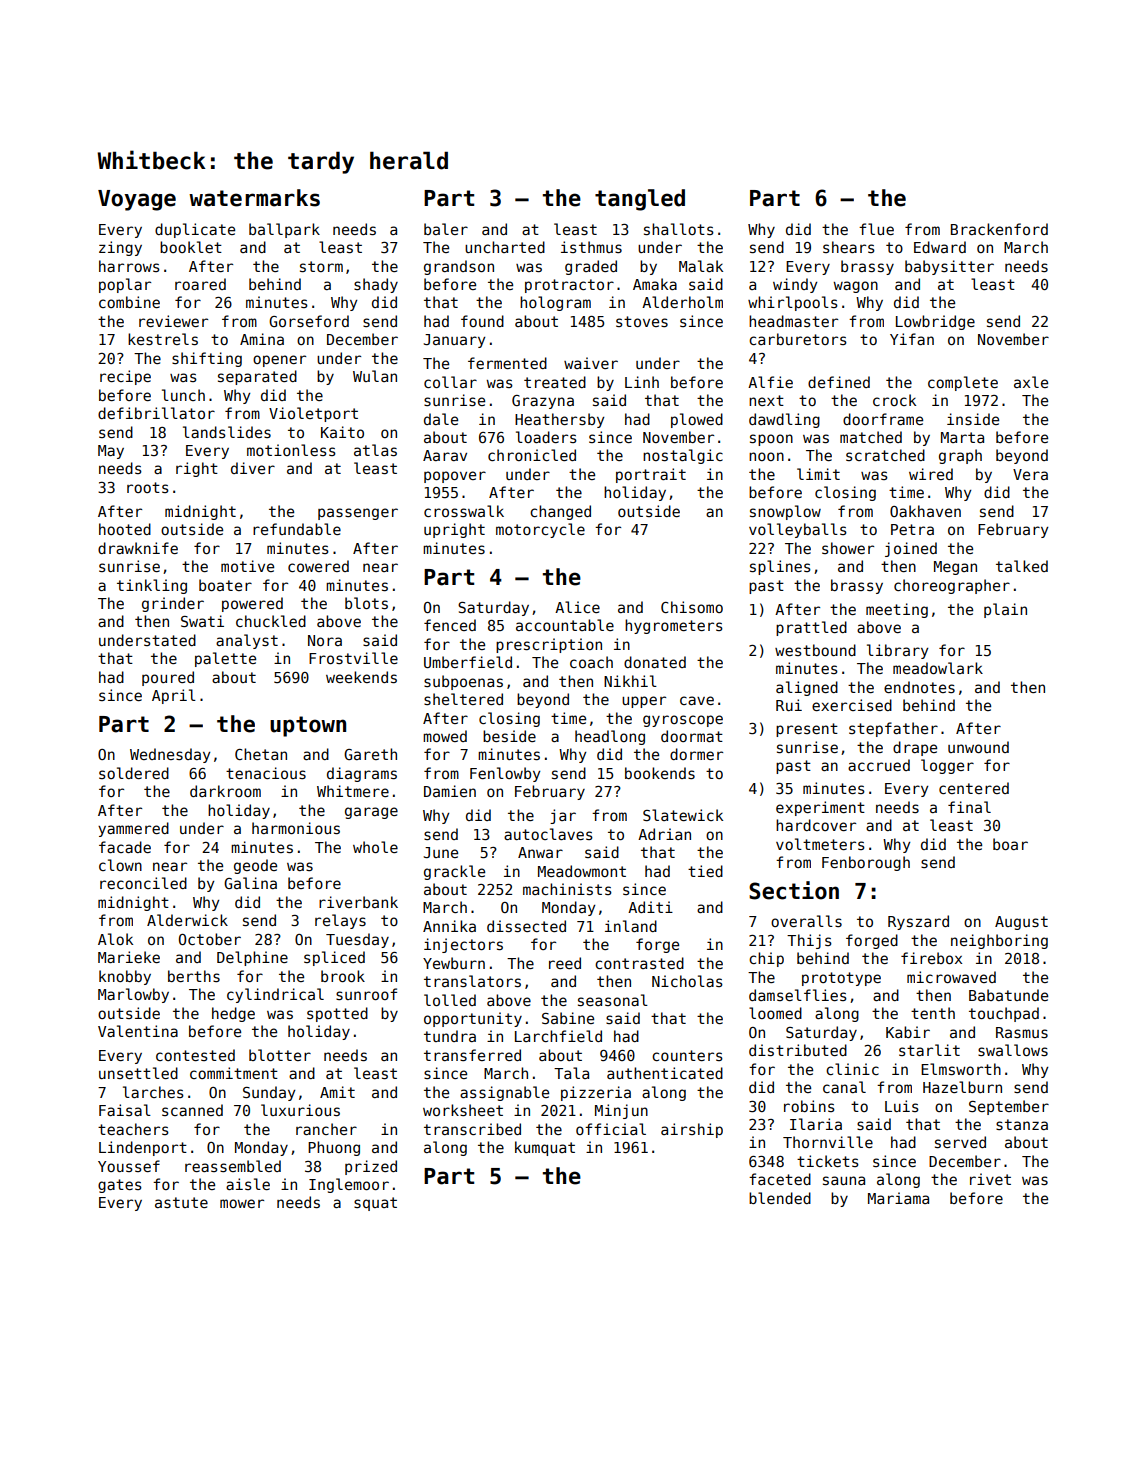 Image resolution: width=1147 pixels, height=1484 pixels. What do you see at coordinates (1013, 1050) in the page?
I see `swallows` at bounding box center [1013, 1050].
